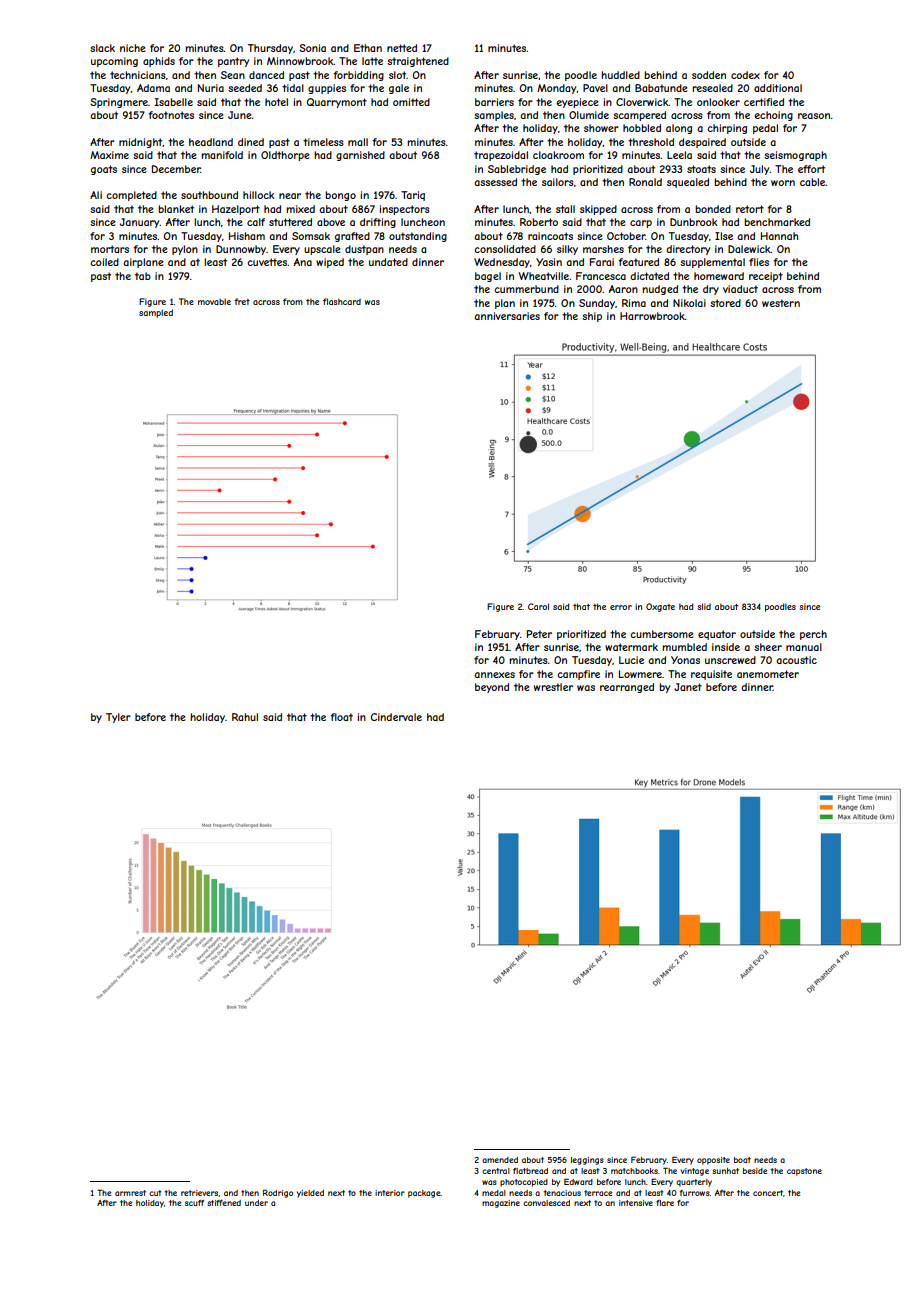  What do you see at coordinates (256, 1203) in the page?
I see `under` at bounding box center [256, 1203].
